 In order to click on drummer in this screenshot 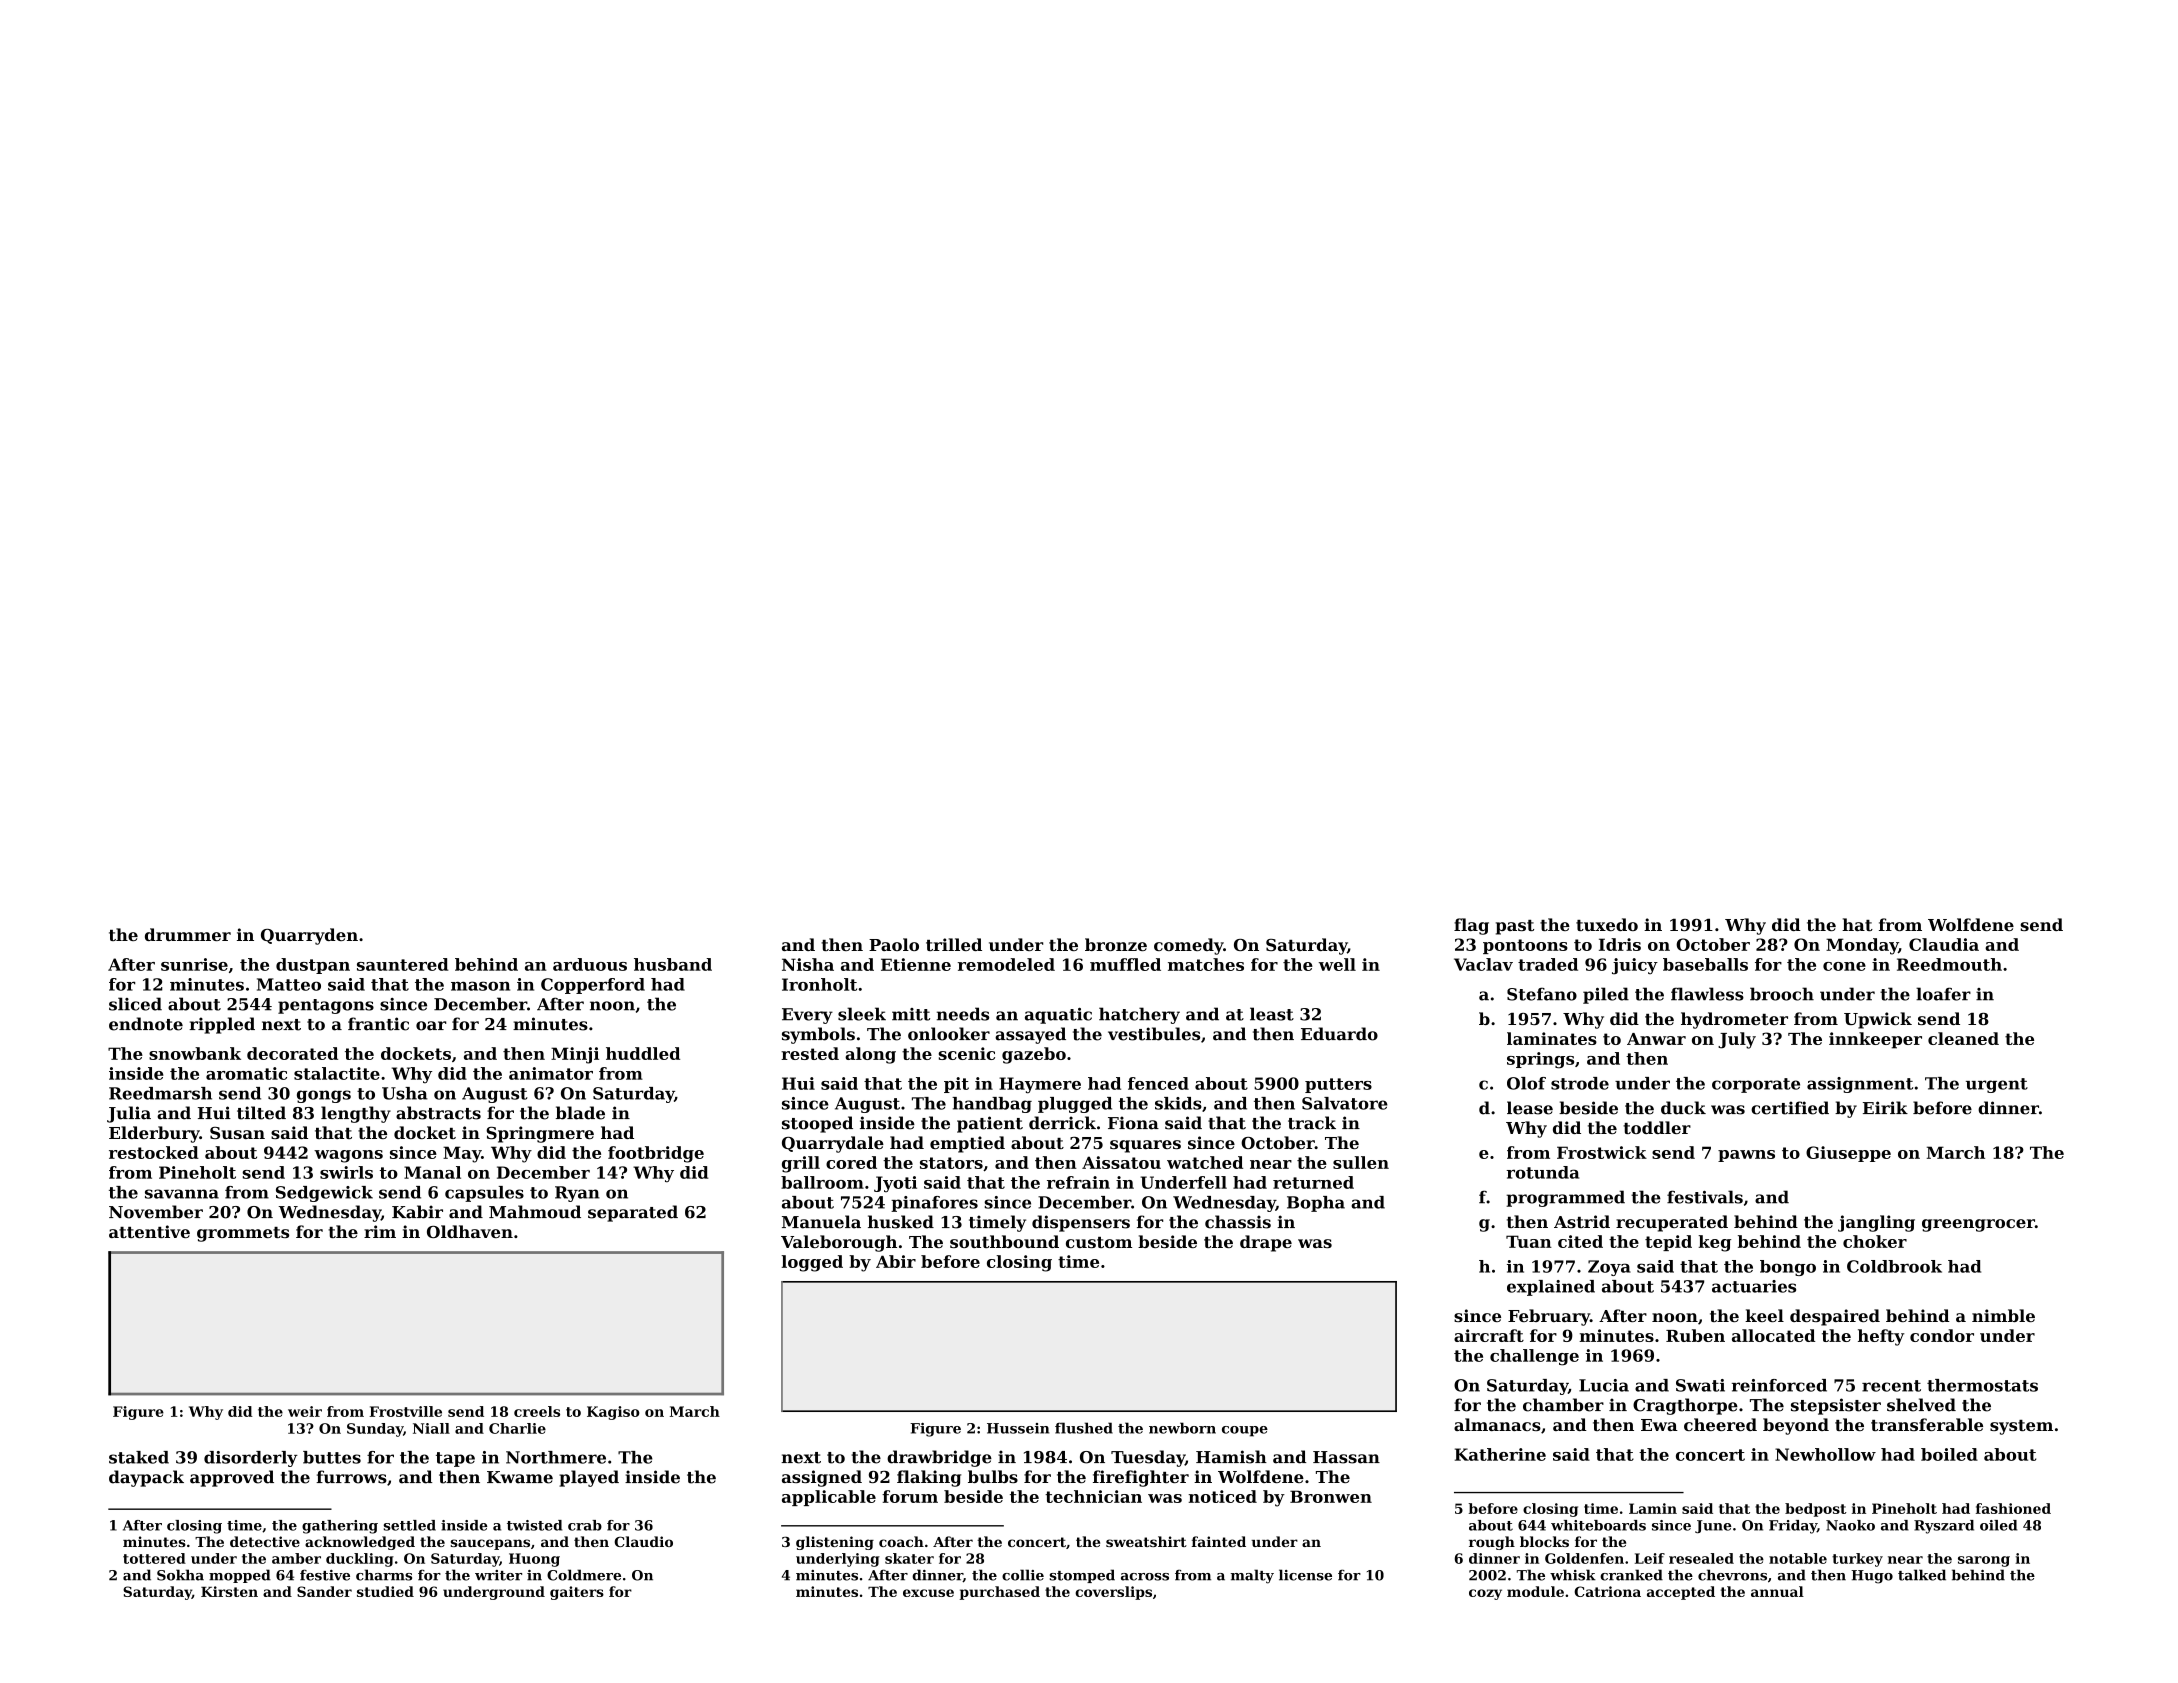, I will do `click(188, 934)`.
